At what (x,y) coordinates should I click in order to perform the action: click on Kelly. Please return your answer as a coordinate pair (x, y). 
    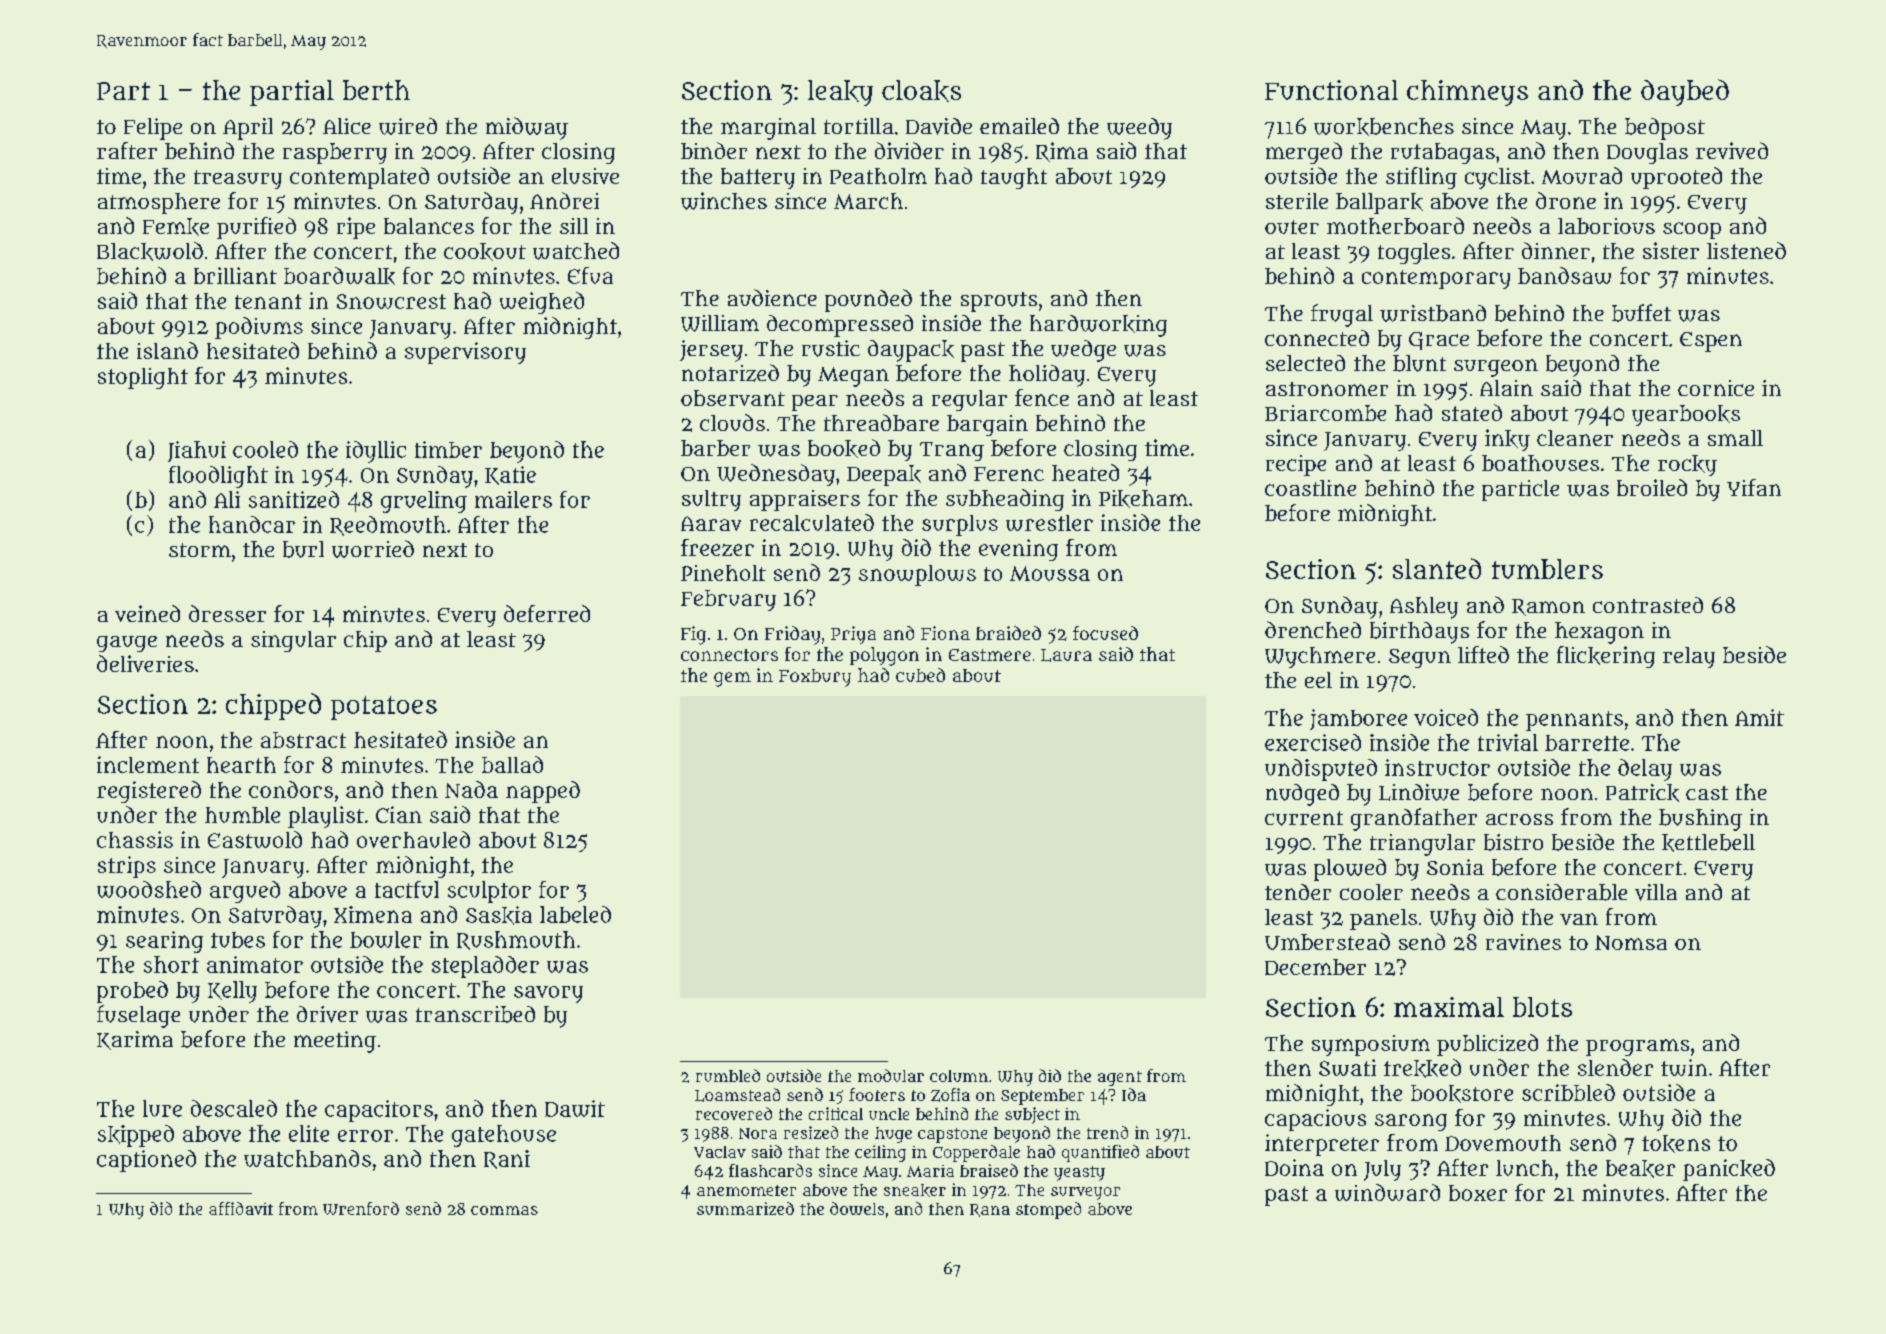
    Looking at the image, I should click on (232, 992).
